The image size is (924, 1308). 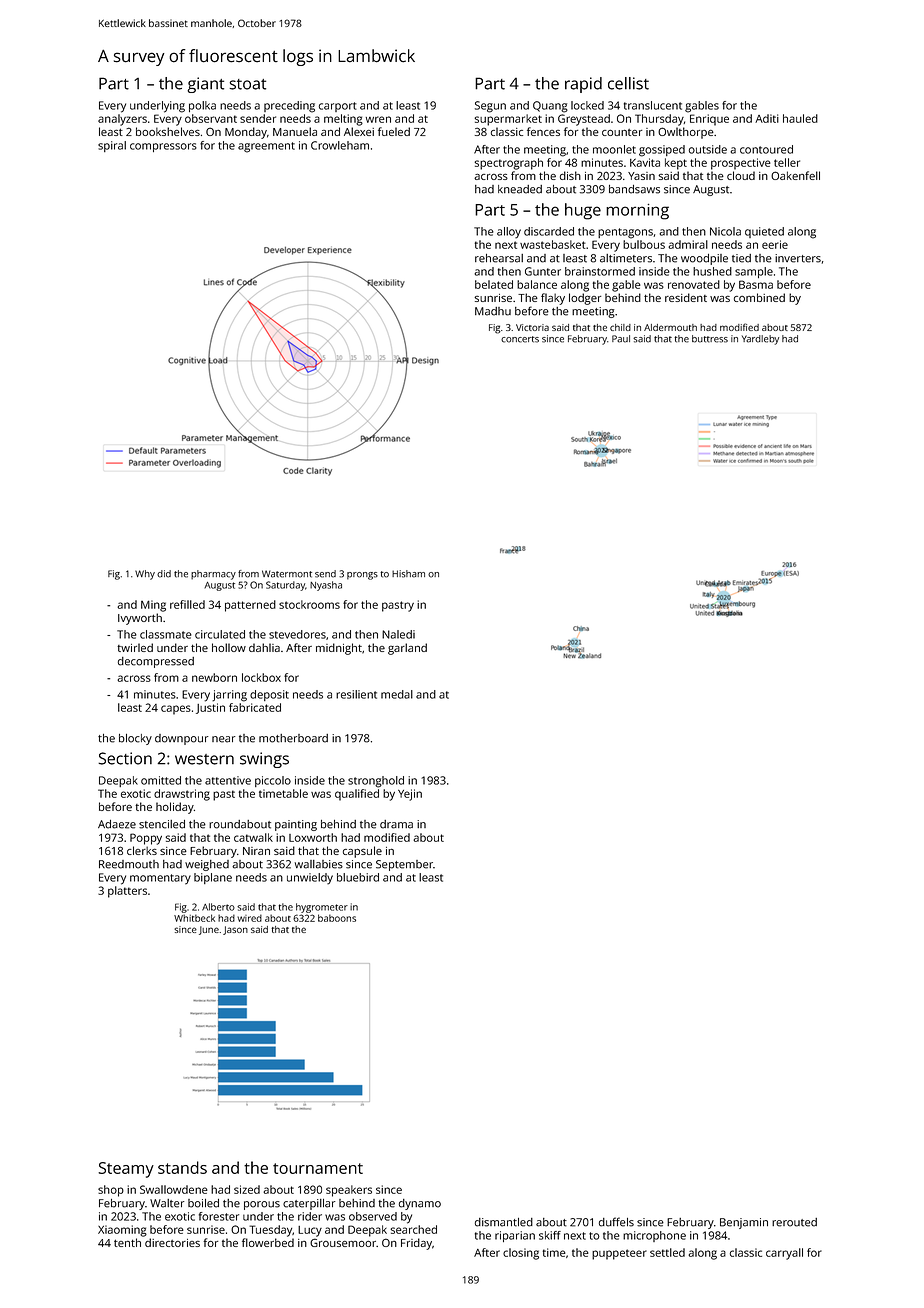 I want to click on stands, so click(x=182, y=1167).
